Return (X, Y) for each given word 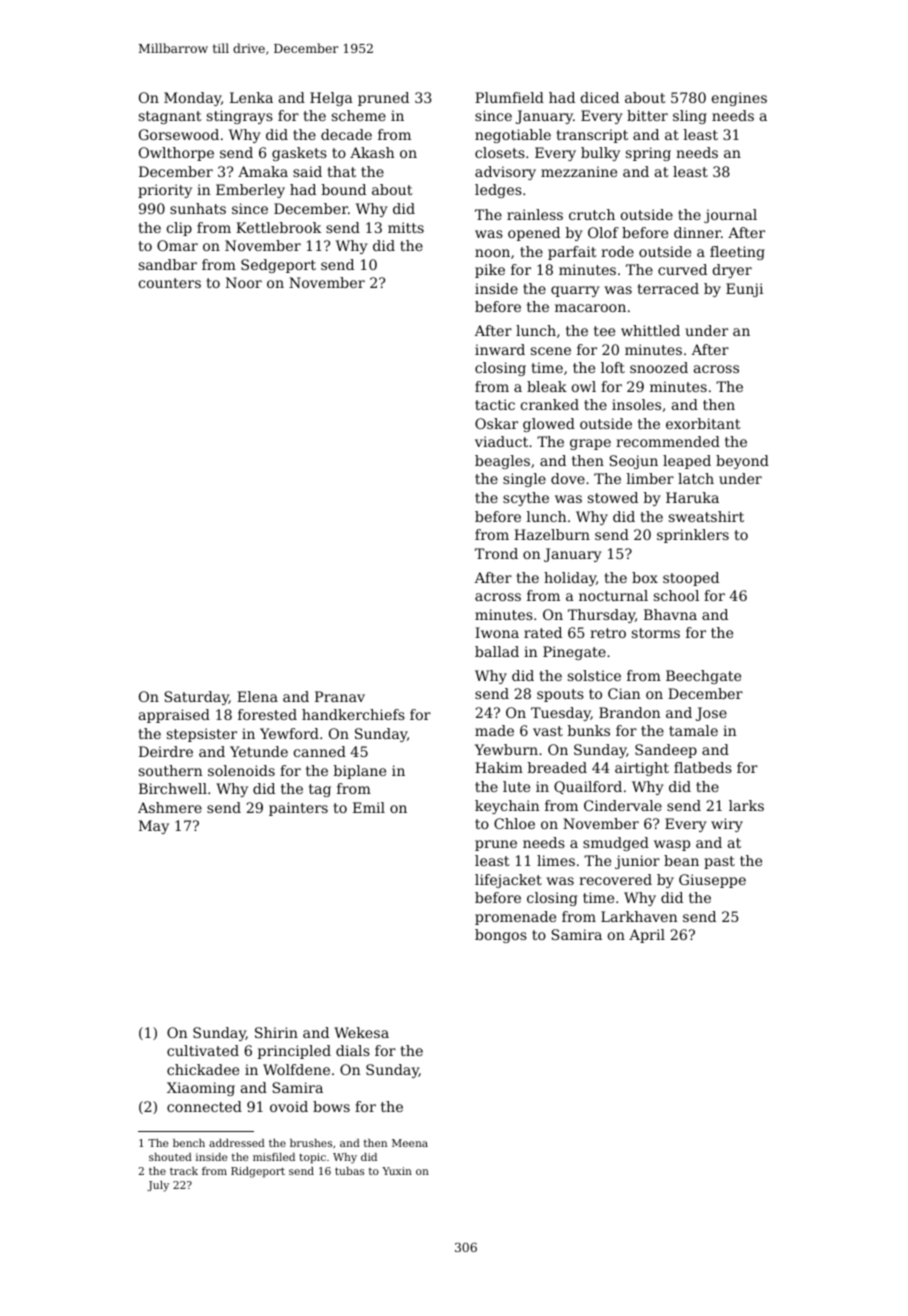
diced (600, 97)
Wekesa (361, 1032)
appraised (174, 716)
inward (500, 349)
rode (617, 251)
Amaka (263, 171)
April (647, 936)
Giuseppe (712, 881)
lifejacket (508, 881)
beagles (502, 462)
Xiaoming (201, 1089)
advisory (505, 173)
